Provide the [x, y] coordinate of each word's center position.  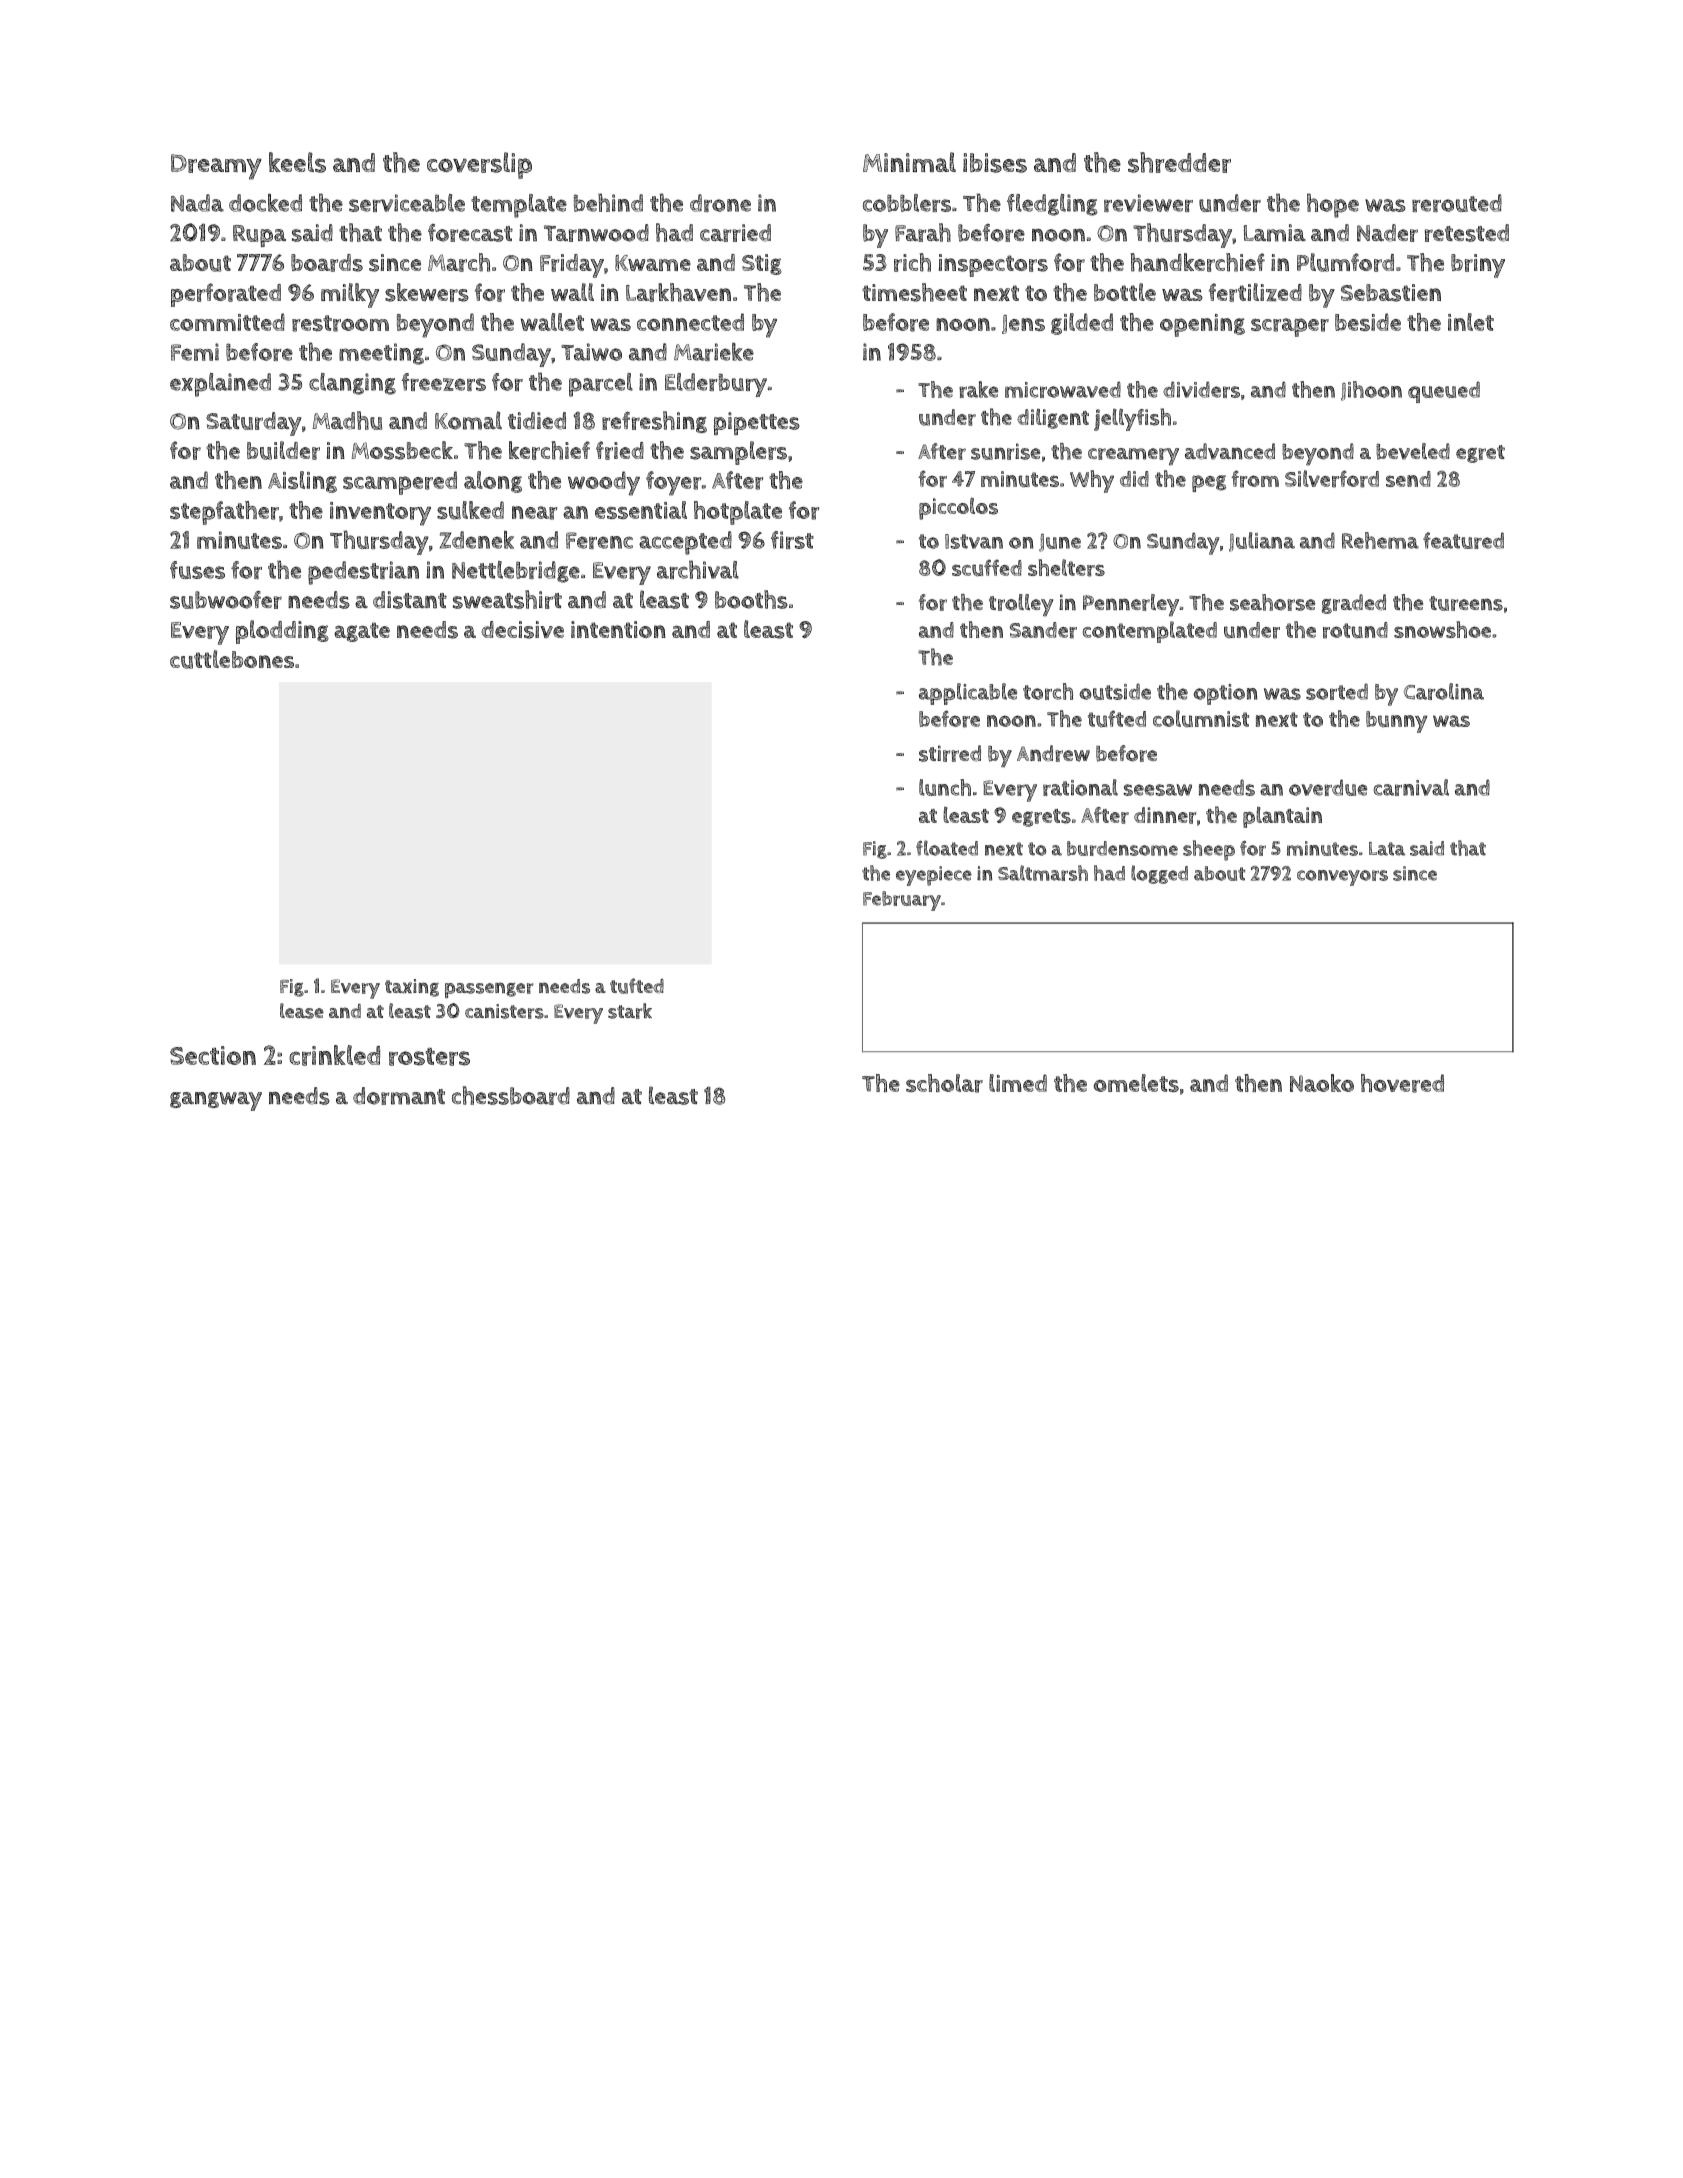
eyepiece [934, 876]
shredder [1179, 162]
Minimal [909, 162]
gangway [216, 1101]
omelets [1136, 1083]
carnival [1411, 787]
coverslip [479, 165]
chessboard [511, 1095]
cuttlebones [232, 659]
